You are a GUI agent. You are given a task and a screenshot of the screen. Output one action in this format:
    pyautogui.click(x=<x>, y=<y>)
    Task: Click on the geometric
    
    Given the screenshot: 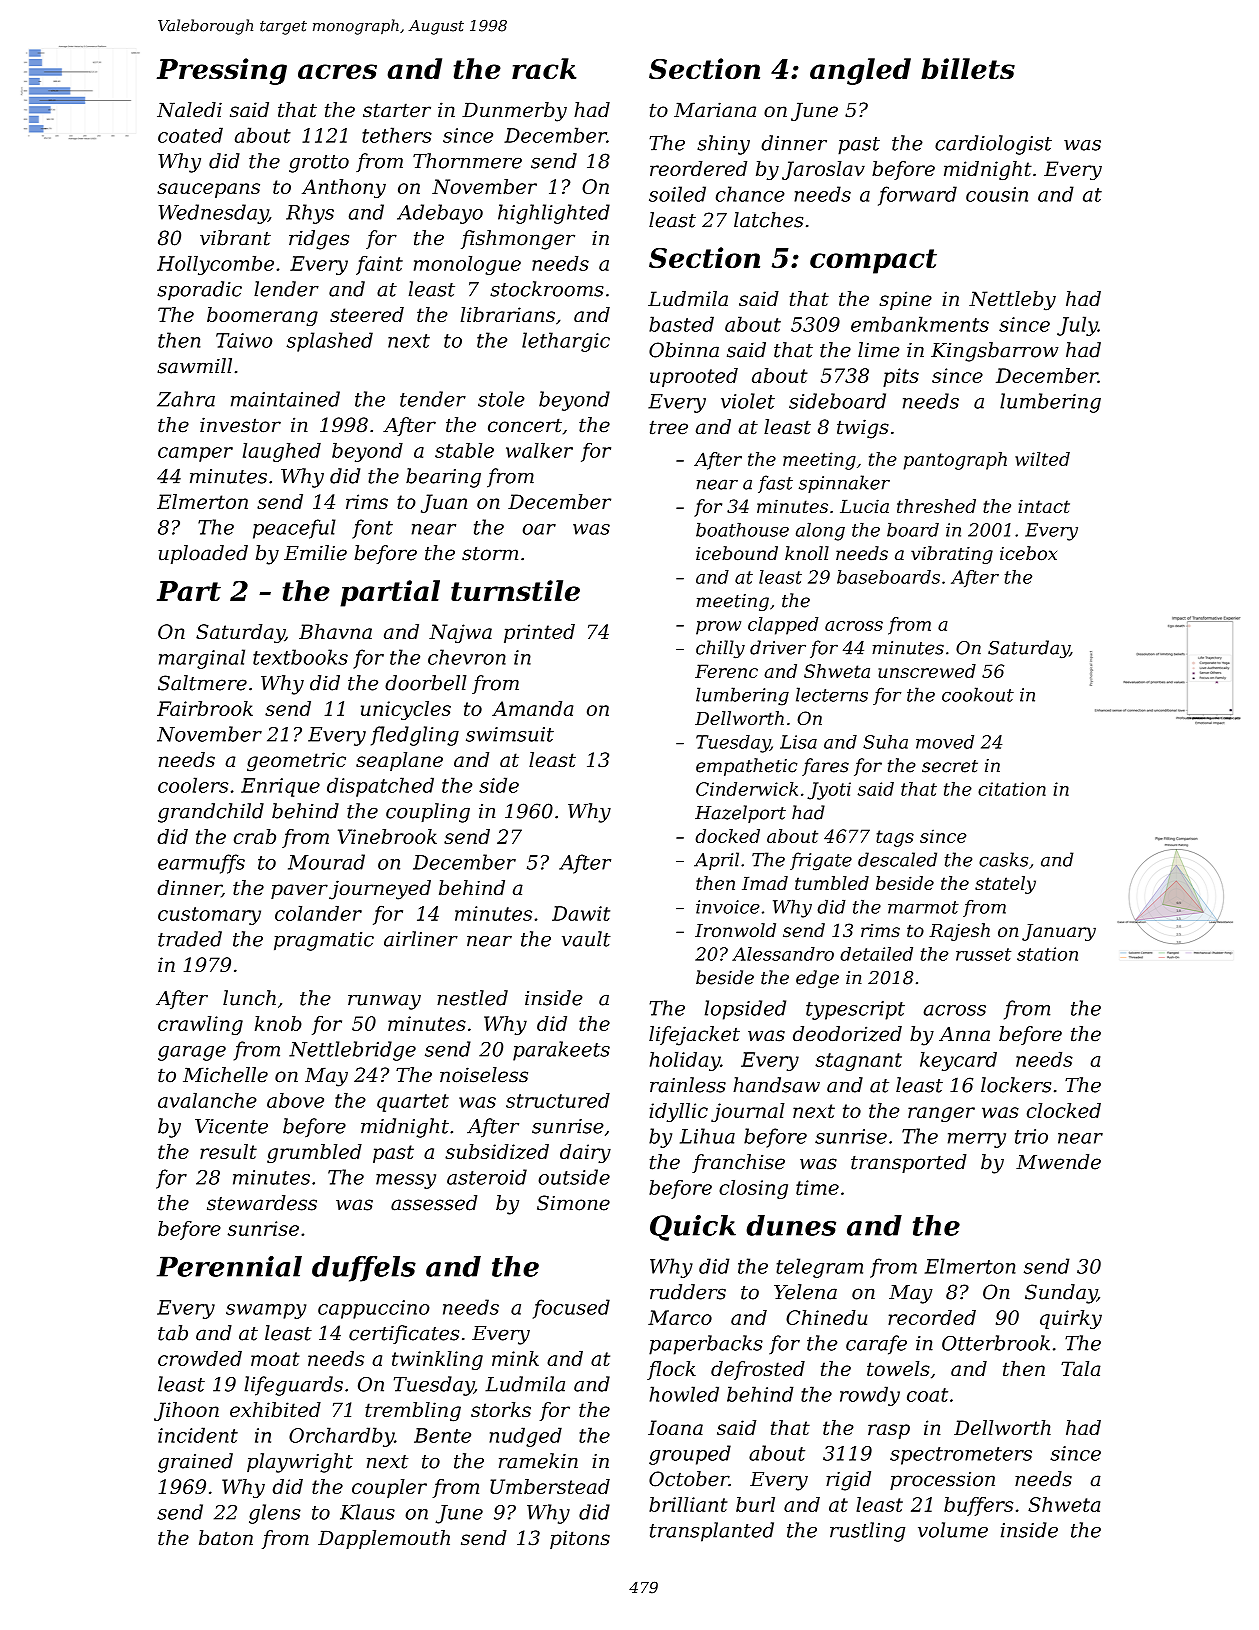 What is the action you would take?
    pyautogui.click(x=296, y=762)
